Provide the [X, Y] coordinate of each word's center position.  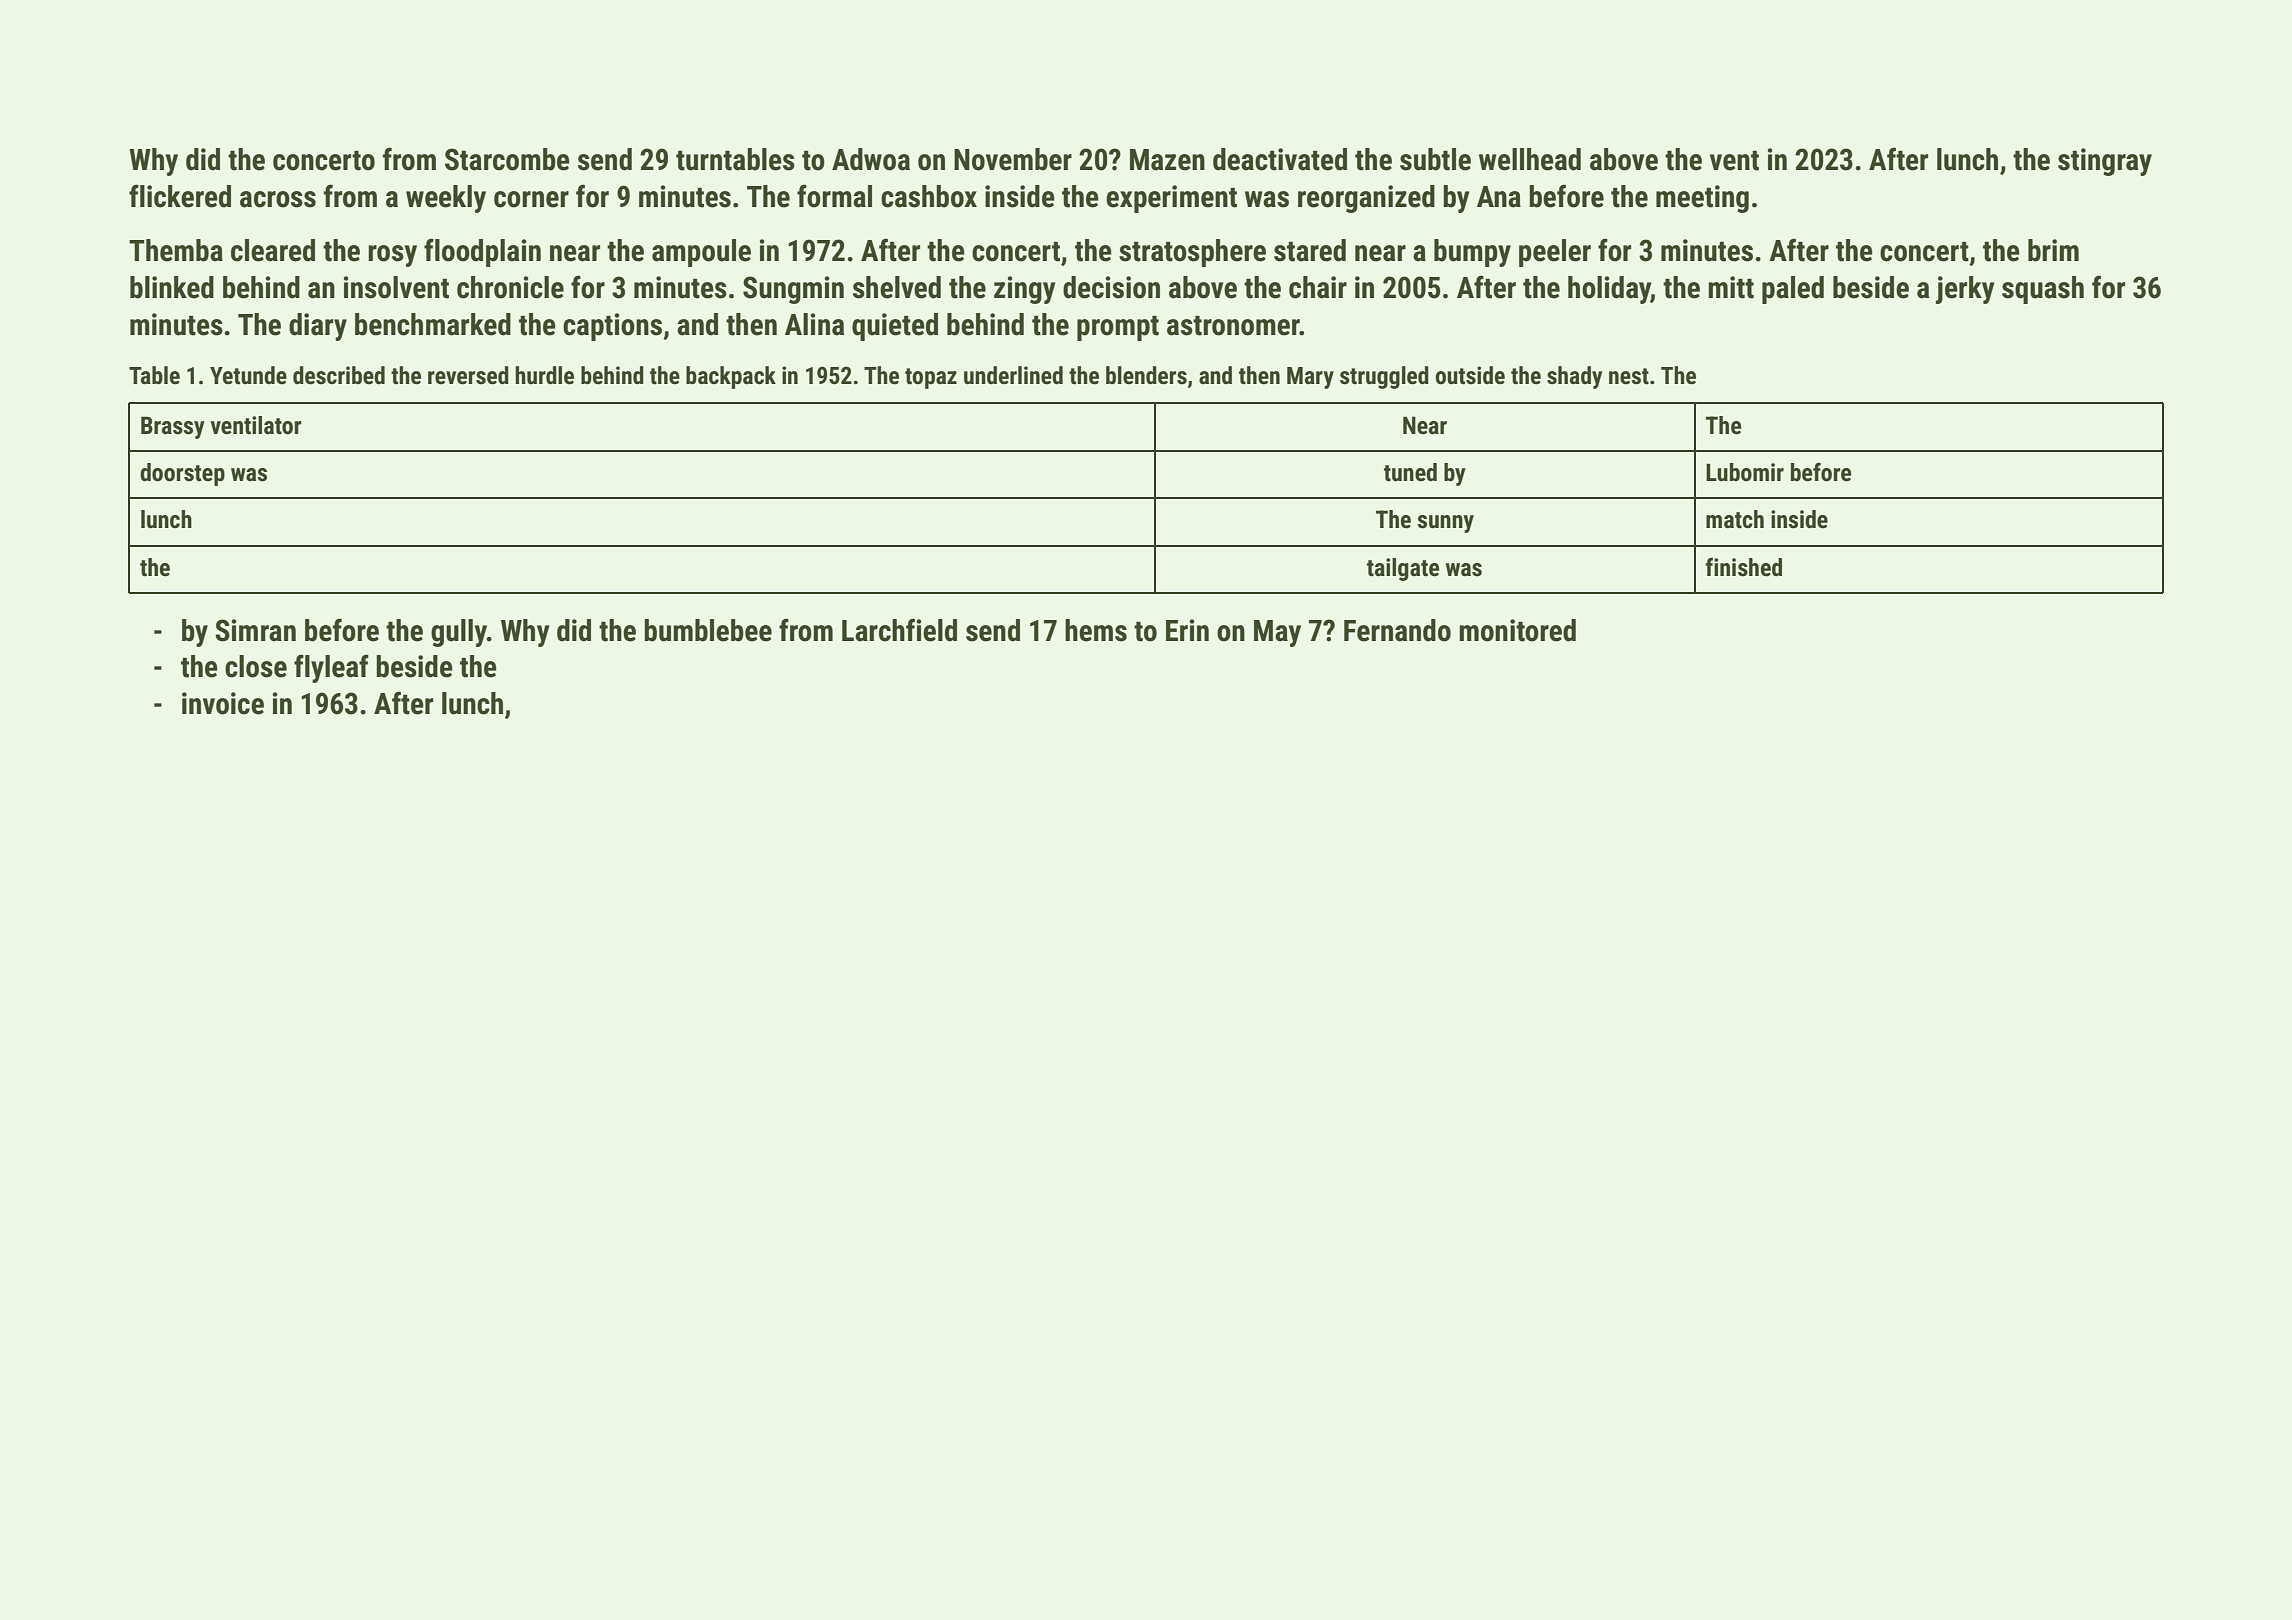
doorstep [182, 474]
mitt [1731, 287]
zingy [1025, 290]
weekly [446, 199]
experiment [1171, 199]
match [1735, 519]
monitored [1517, 630]
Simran [255, 630]
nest [1629, 376]
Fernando [1397, 630]
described [339, 375]
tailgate [1403, 569]
